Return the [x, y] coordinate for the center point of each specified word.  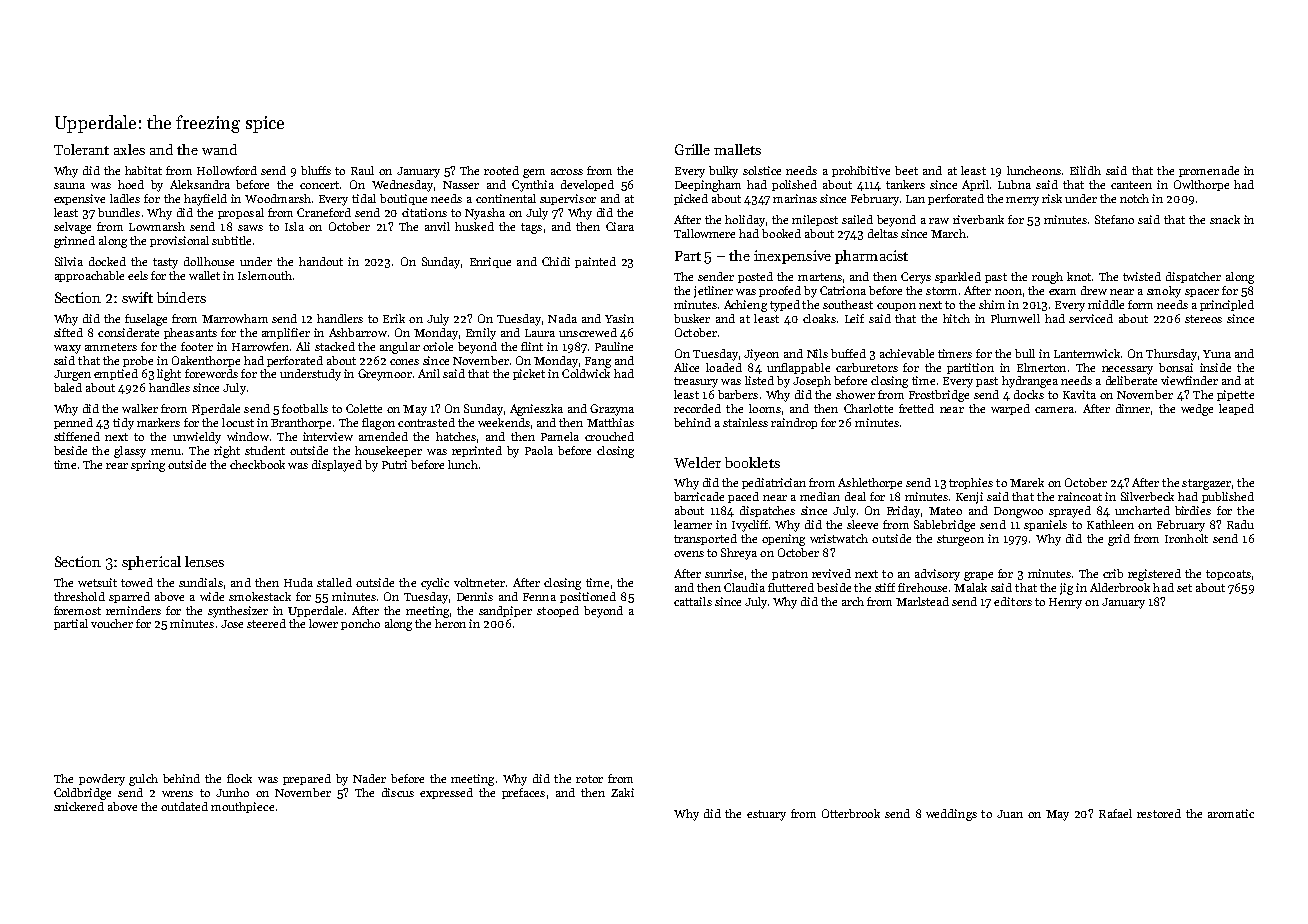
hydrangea [1030, 382]
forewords [211, 373]
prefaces [523, 793]
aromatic [1231, 813]
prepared [307, 779]
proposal [241, 213]
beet [906, 170]
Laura [540, 333]
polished [794, 185]
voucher [112, 623]
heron [450, 623]
